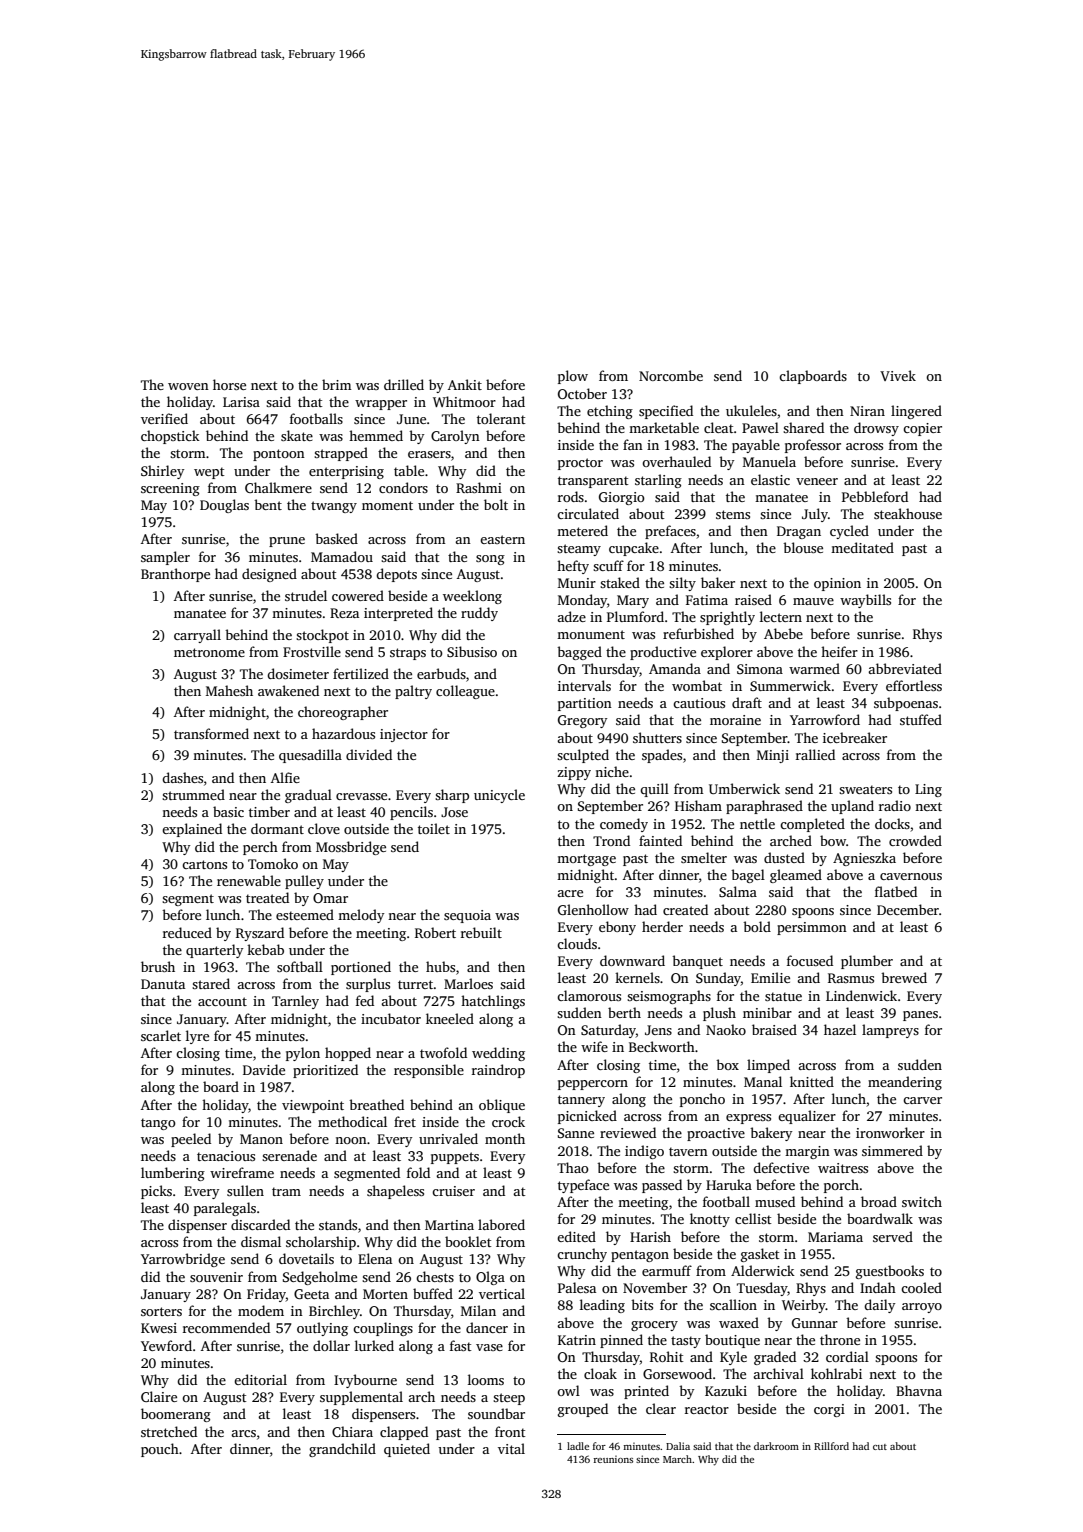 This page has height=1532, width=1083. Describe the element at coordinates (224, 506) in the page. I see `Douglas` at that location.
